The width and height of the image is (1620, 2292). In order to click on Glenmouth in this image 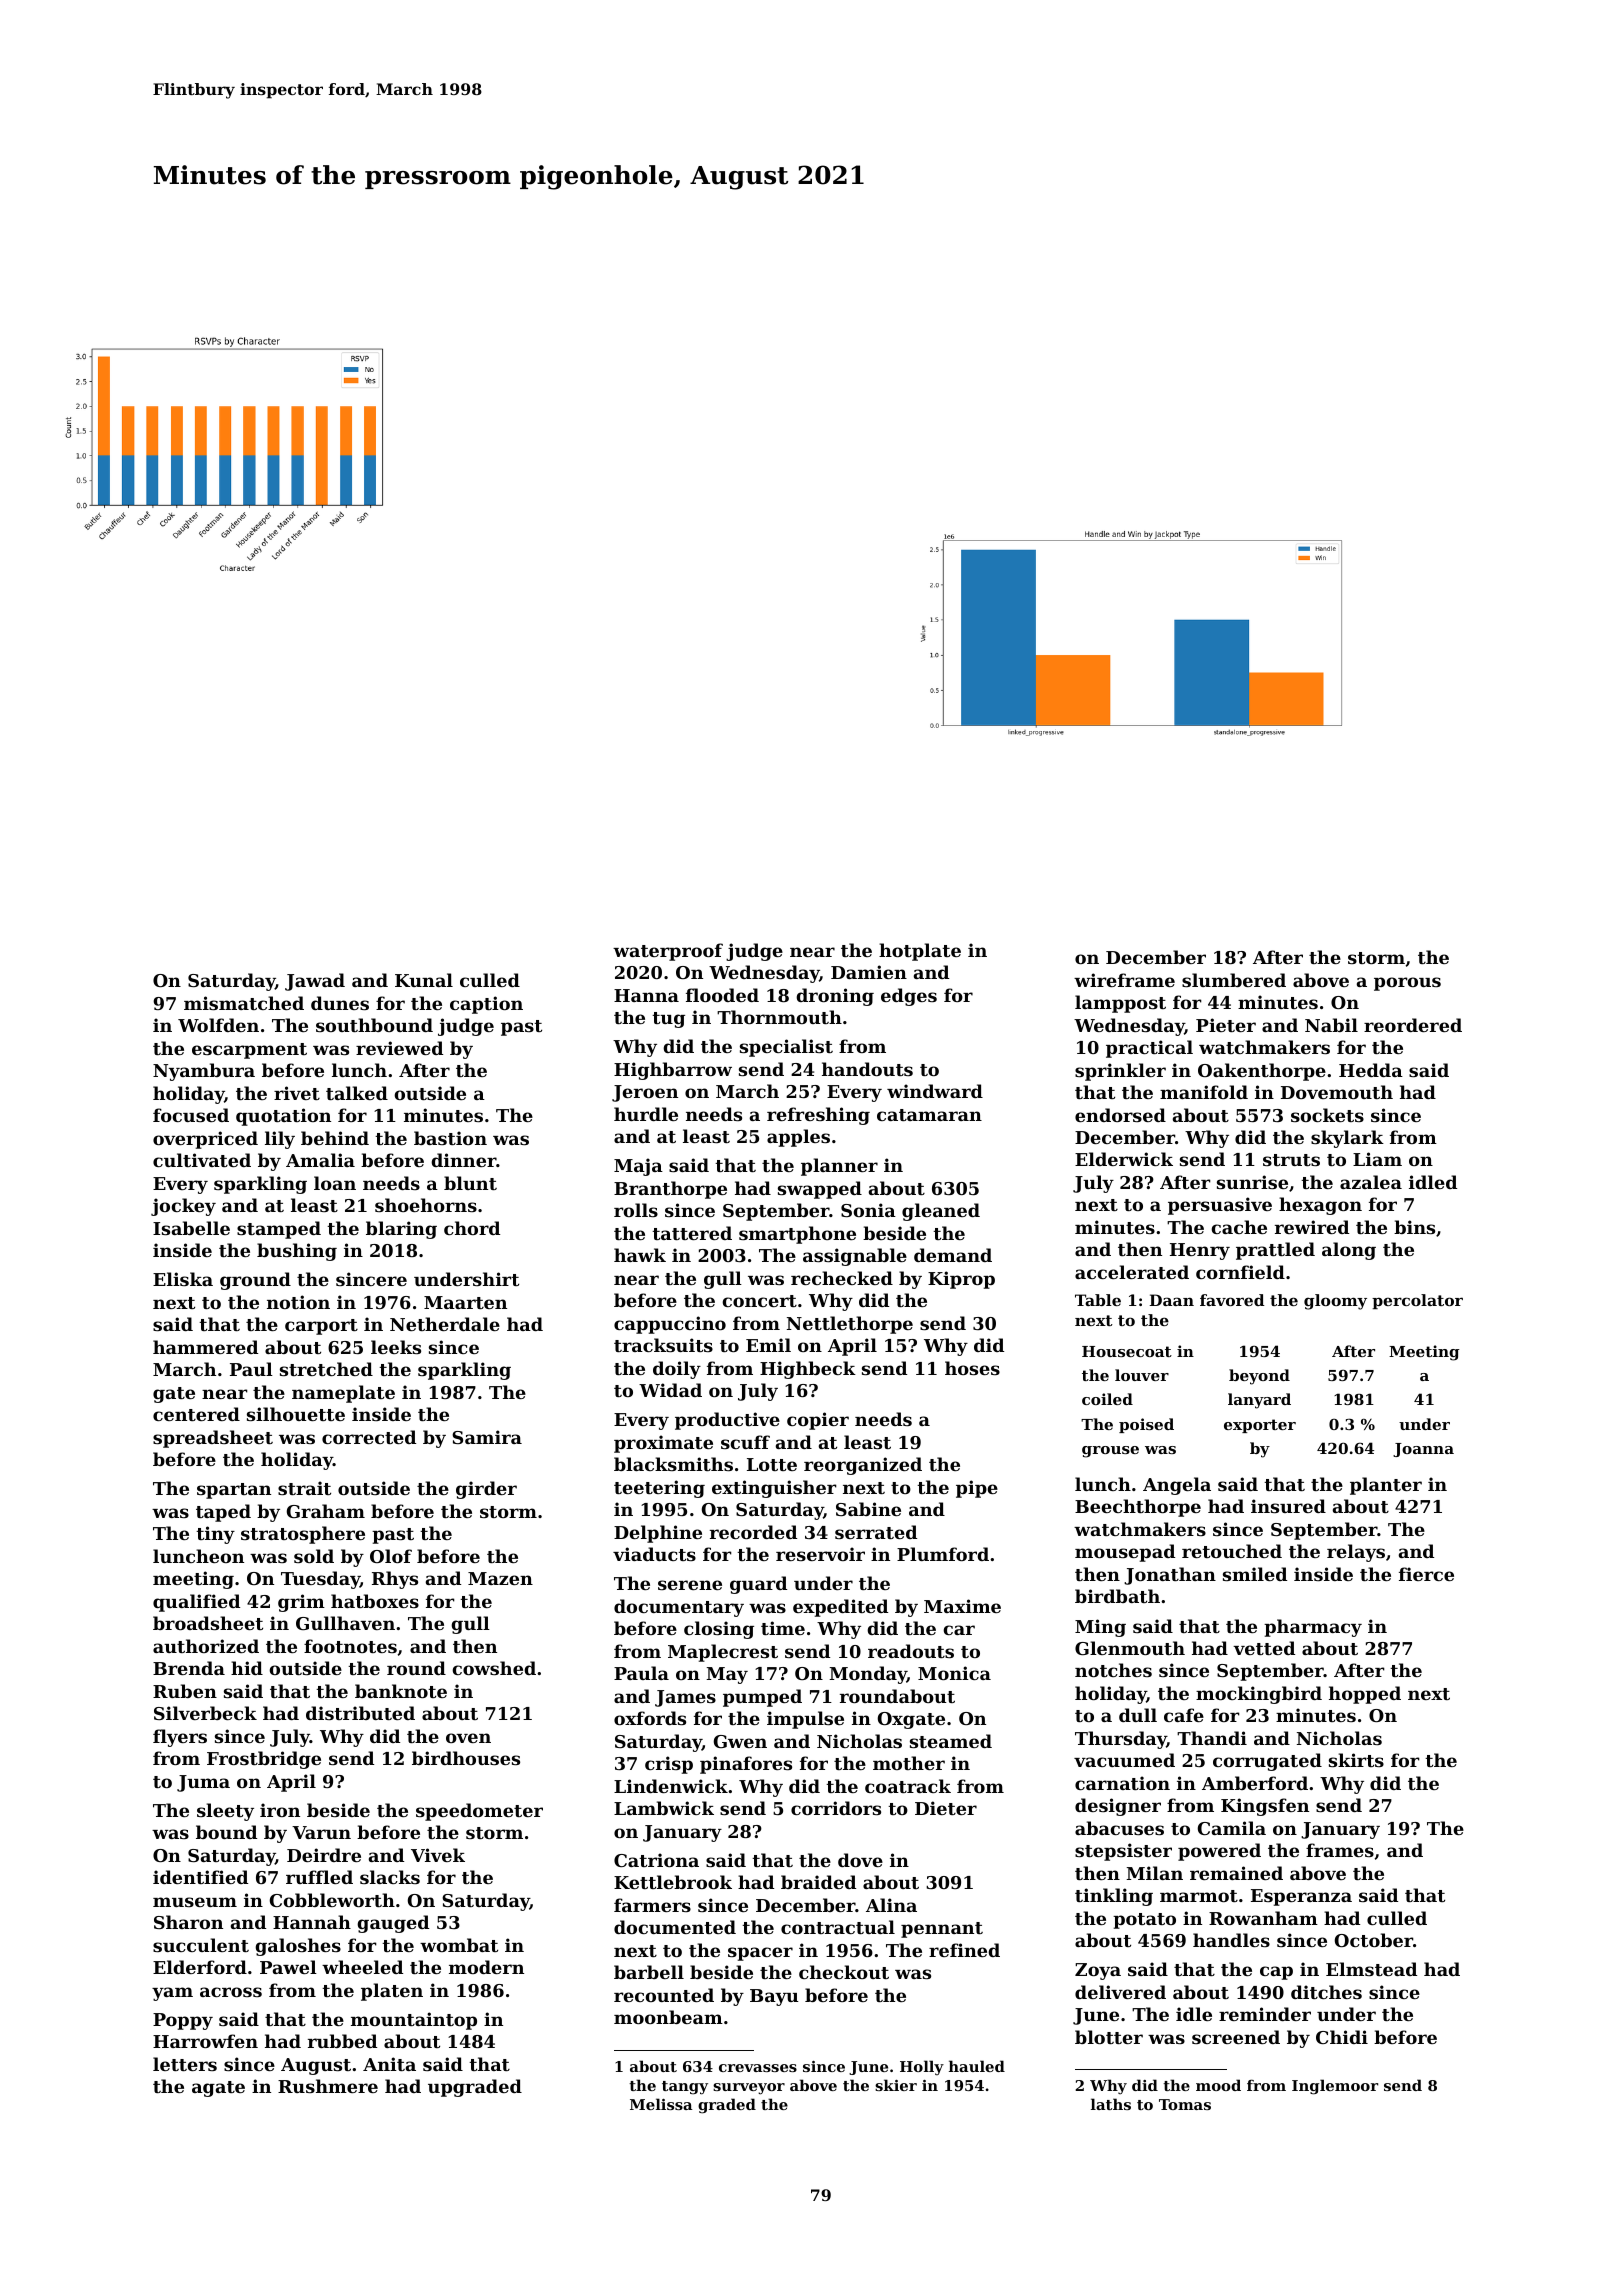, I will do `click(1130, 1648)`.
